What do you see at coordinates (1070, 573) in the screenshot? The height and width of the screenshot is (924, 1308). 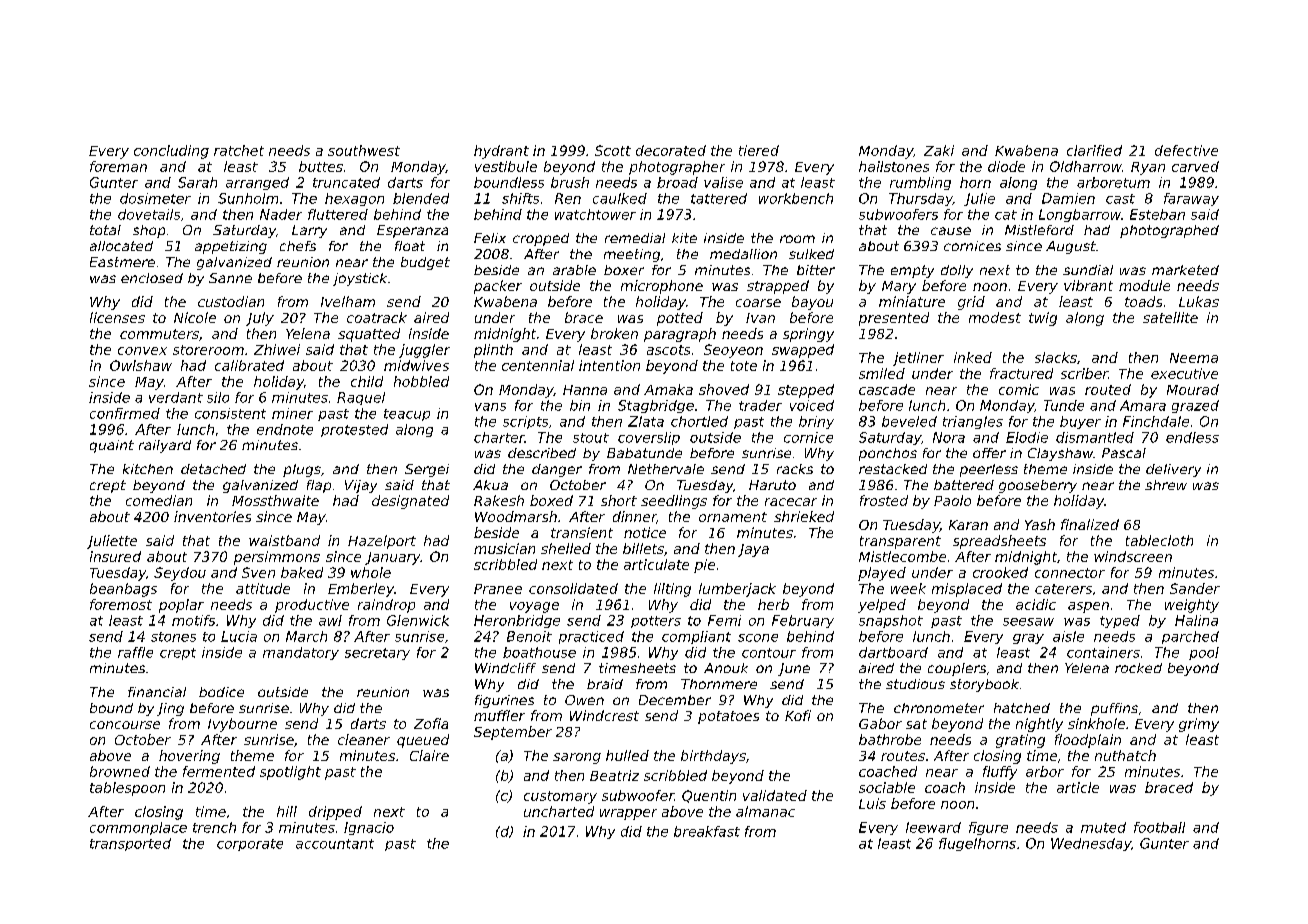 I see `connector` at bounding box center [1070, 573].
